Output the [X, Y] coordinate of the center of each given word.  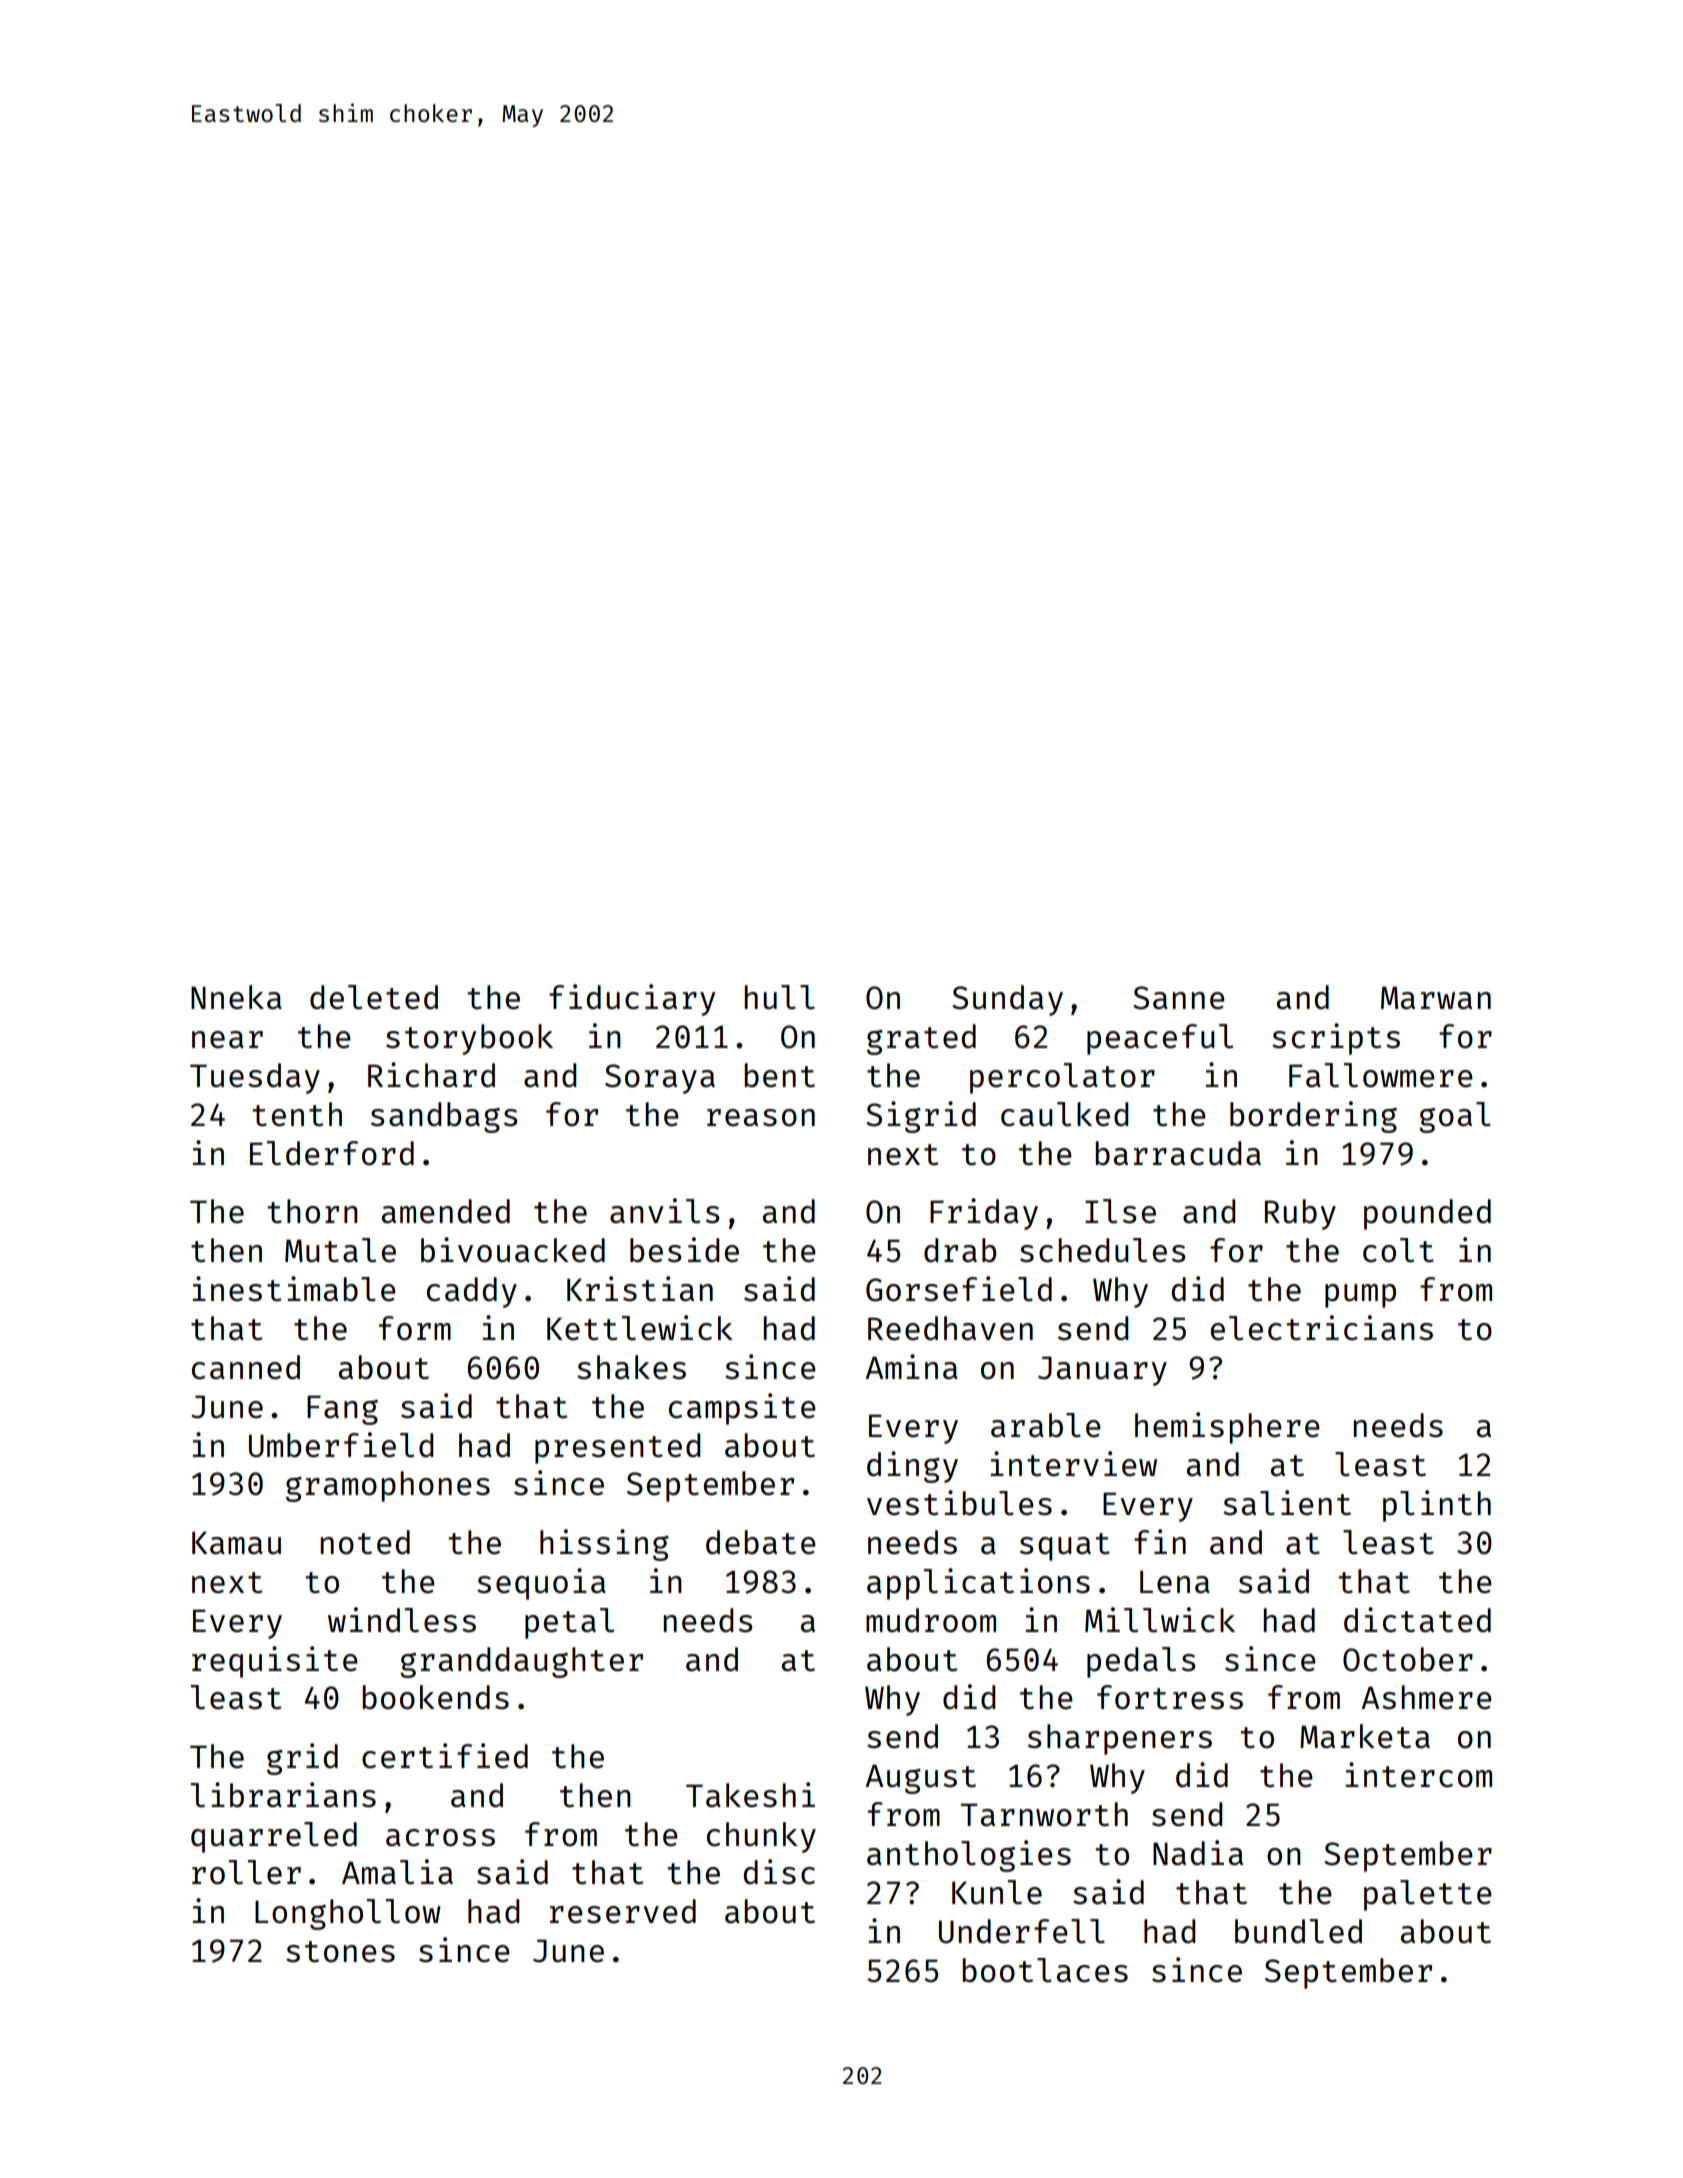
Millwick [1160, 1620]
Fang [342, 1410]
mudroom [931, 1620]
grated [921, 1039]
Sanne [1179, 998]
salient [1287, 1503]
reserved [623, 1911]
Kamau [236, 1543]
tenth [297, 1114]
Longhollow [348, 1914]
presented [617, 1448]
